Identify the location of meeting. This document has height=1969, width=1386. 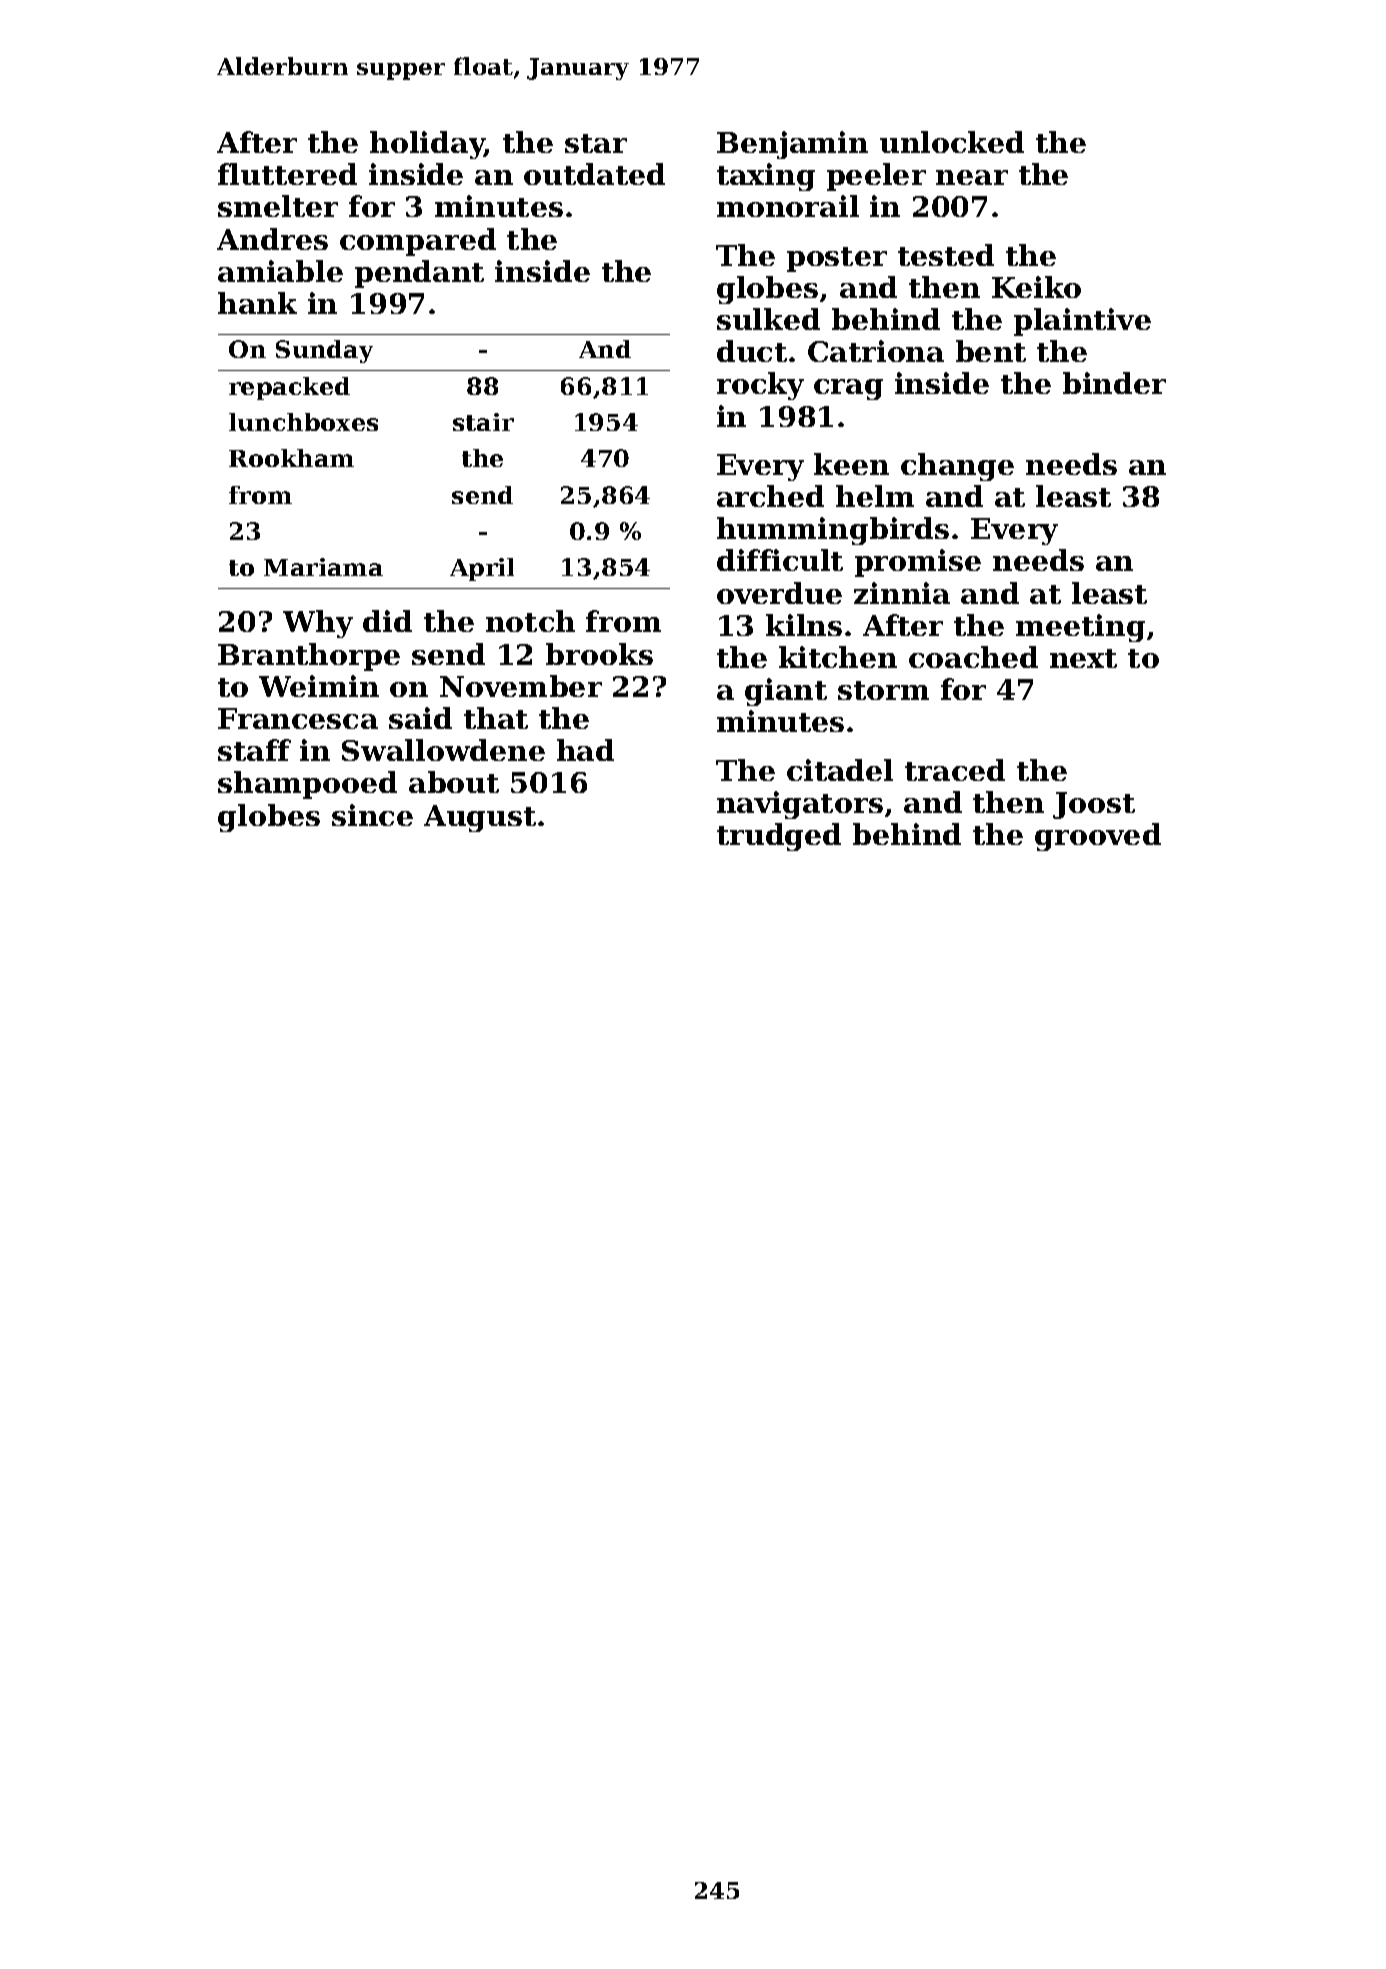
(1080, 628).
